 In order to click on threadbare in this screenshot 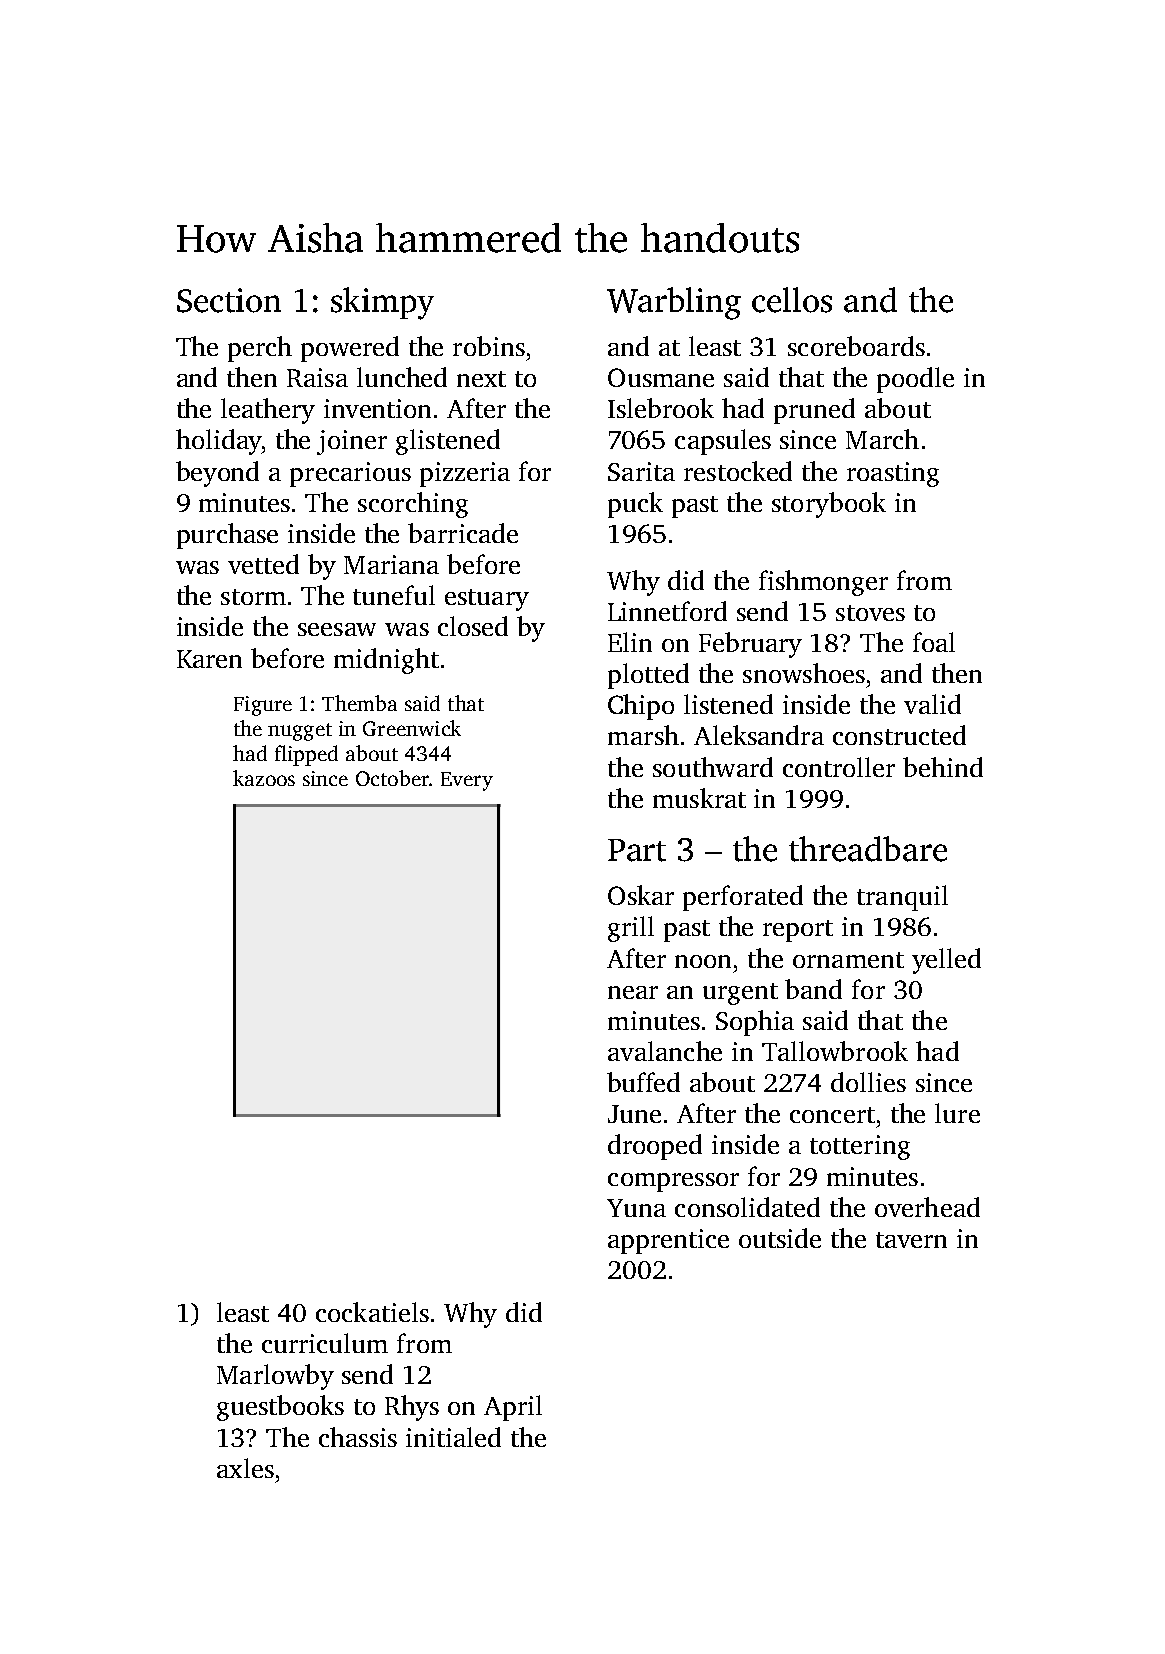, I will do `click(868, 849)`.
